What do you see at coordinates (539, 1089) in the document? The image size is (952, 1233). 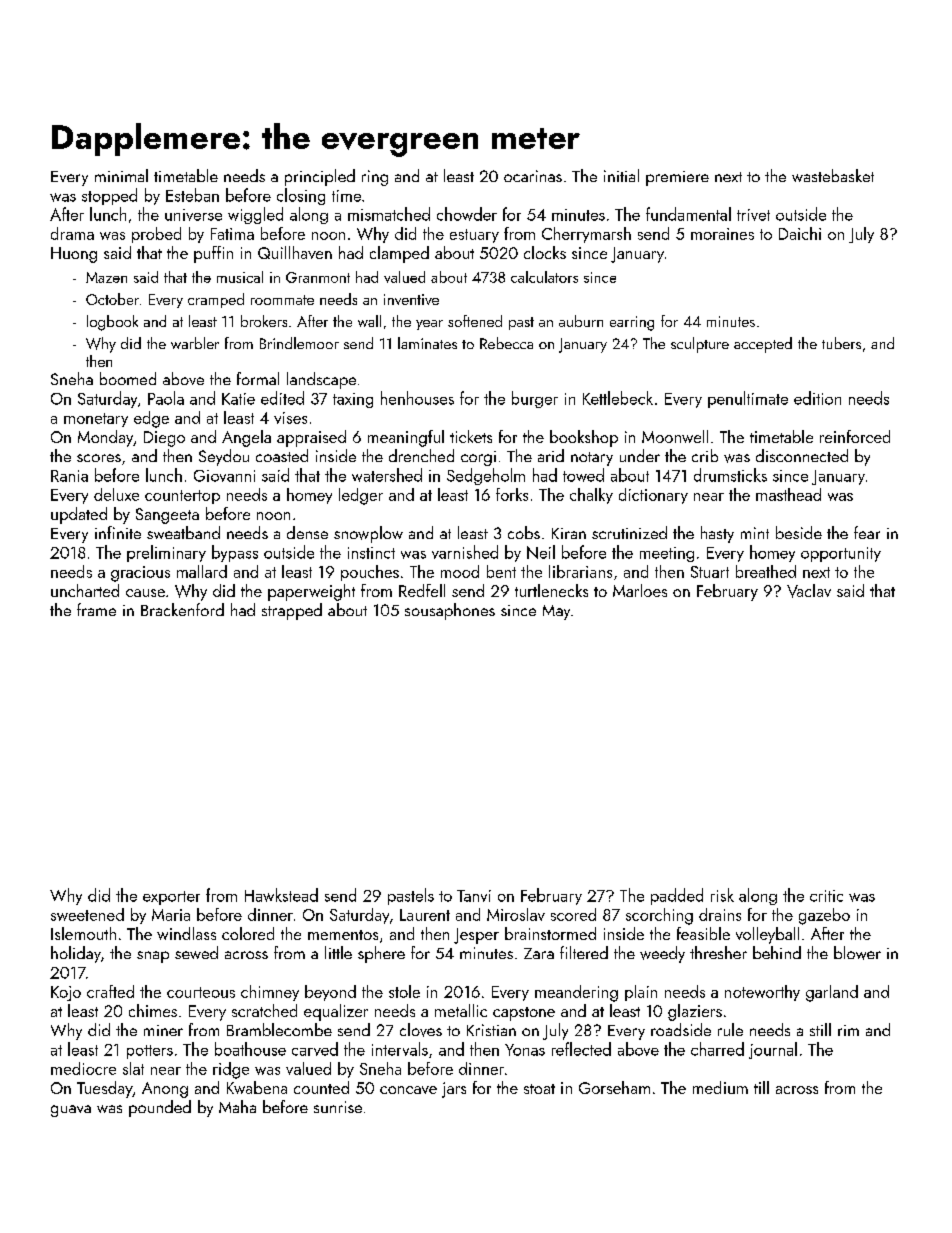 I see `stoat` at bounding box center [539, 1089].
